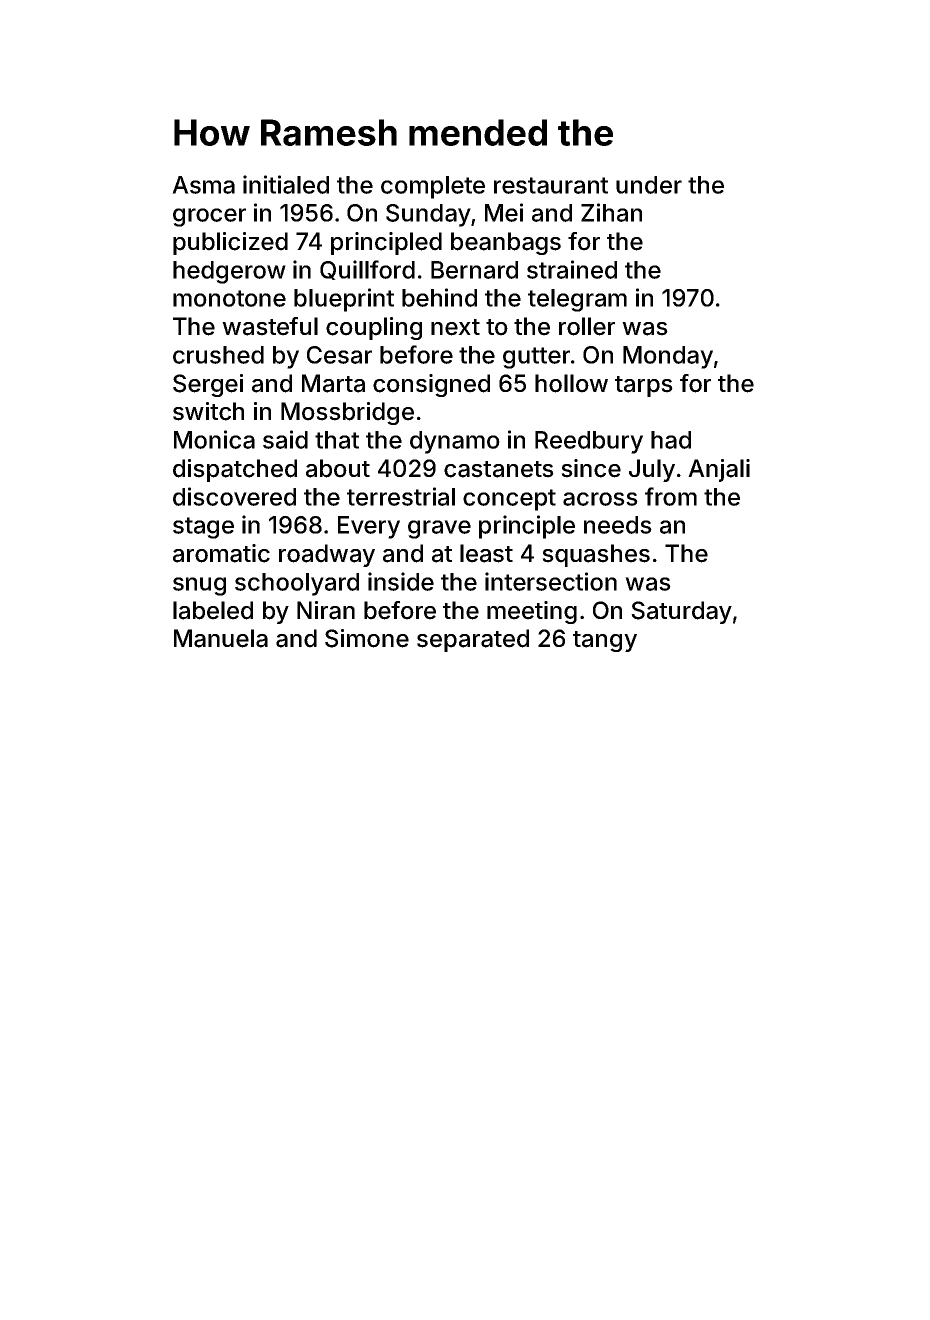  Describe the element at coordinates (473, 640) in the screenshot. I see `separated` at that location.
